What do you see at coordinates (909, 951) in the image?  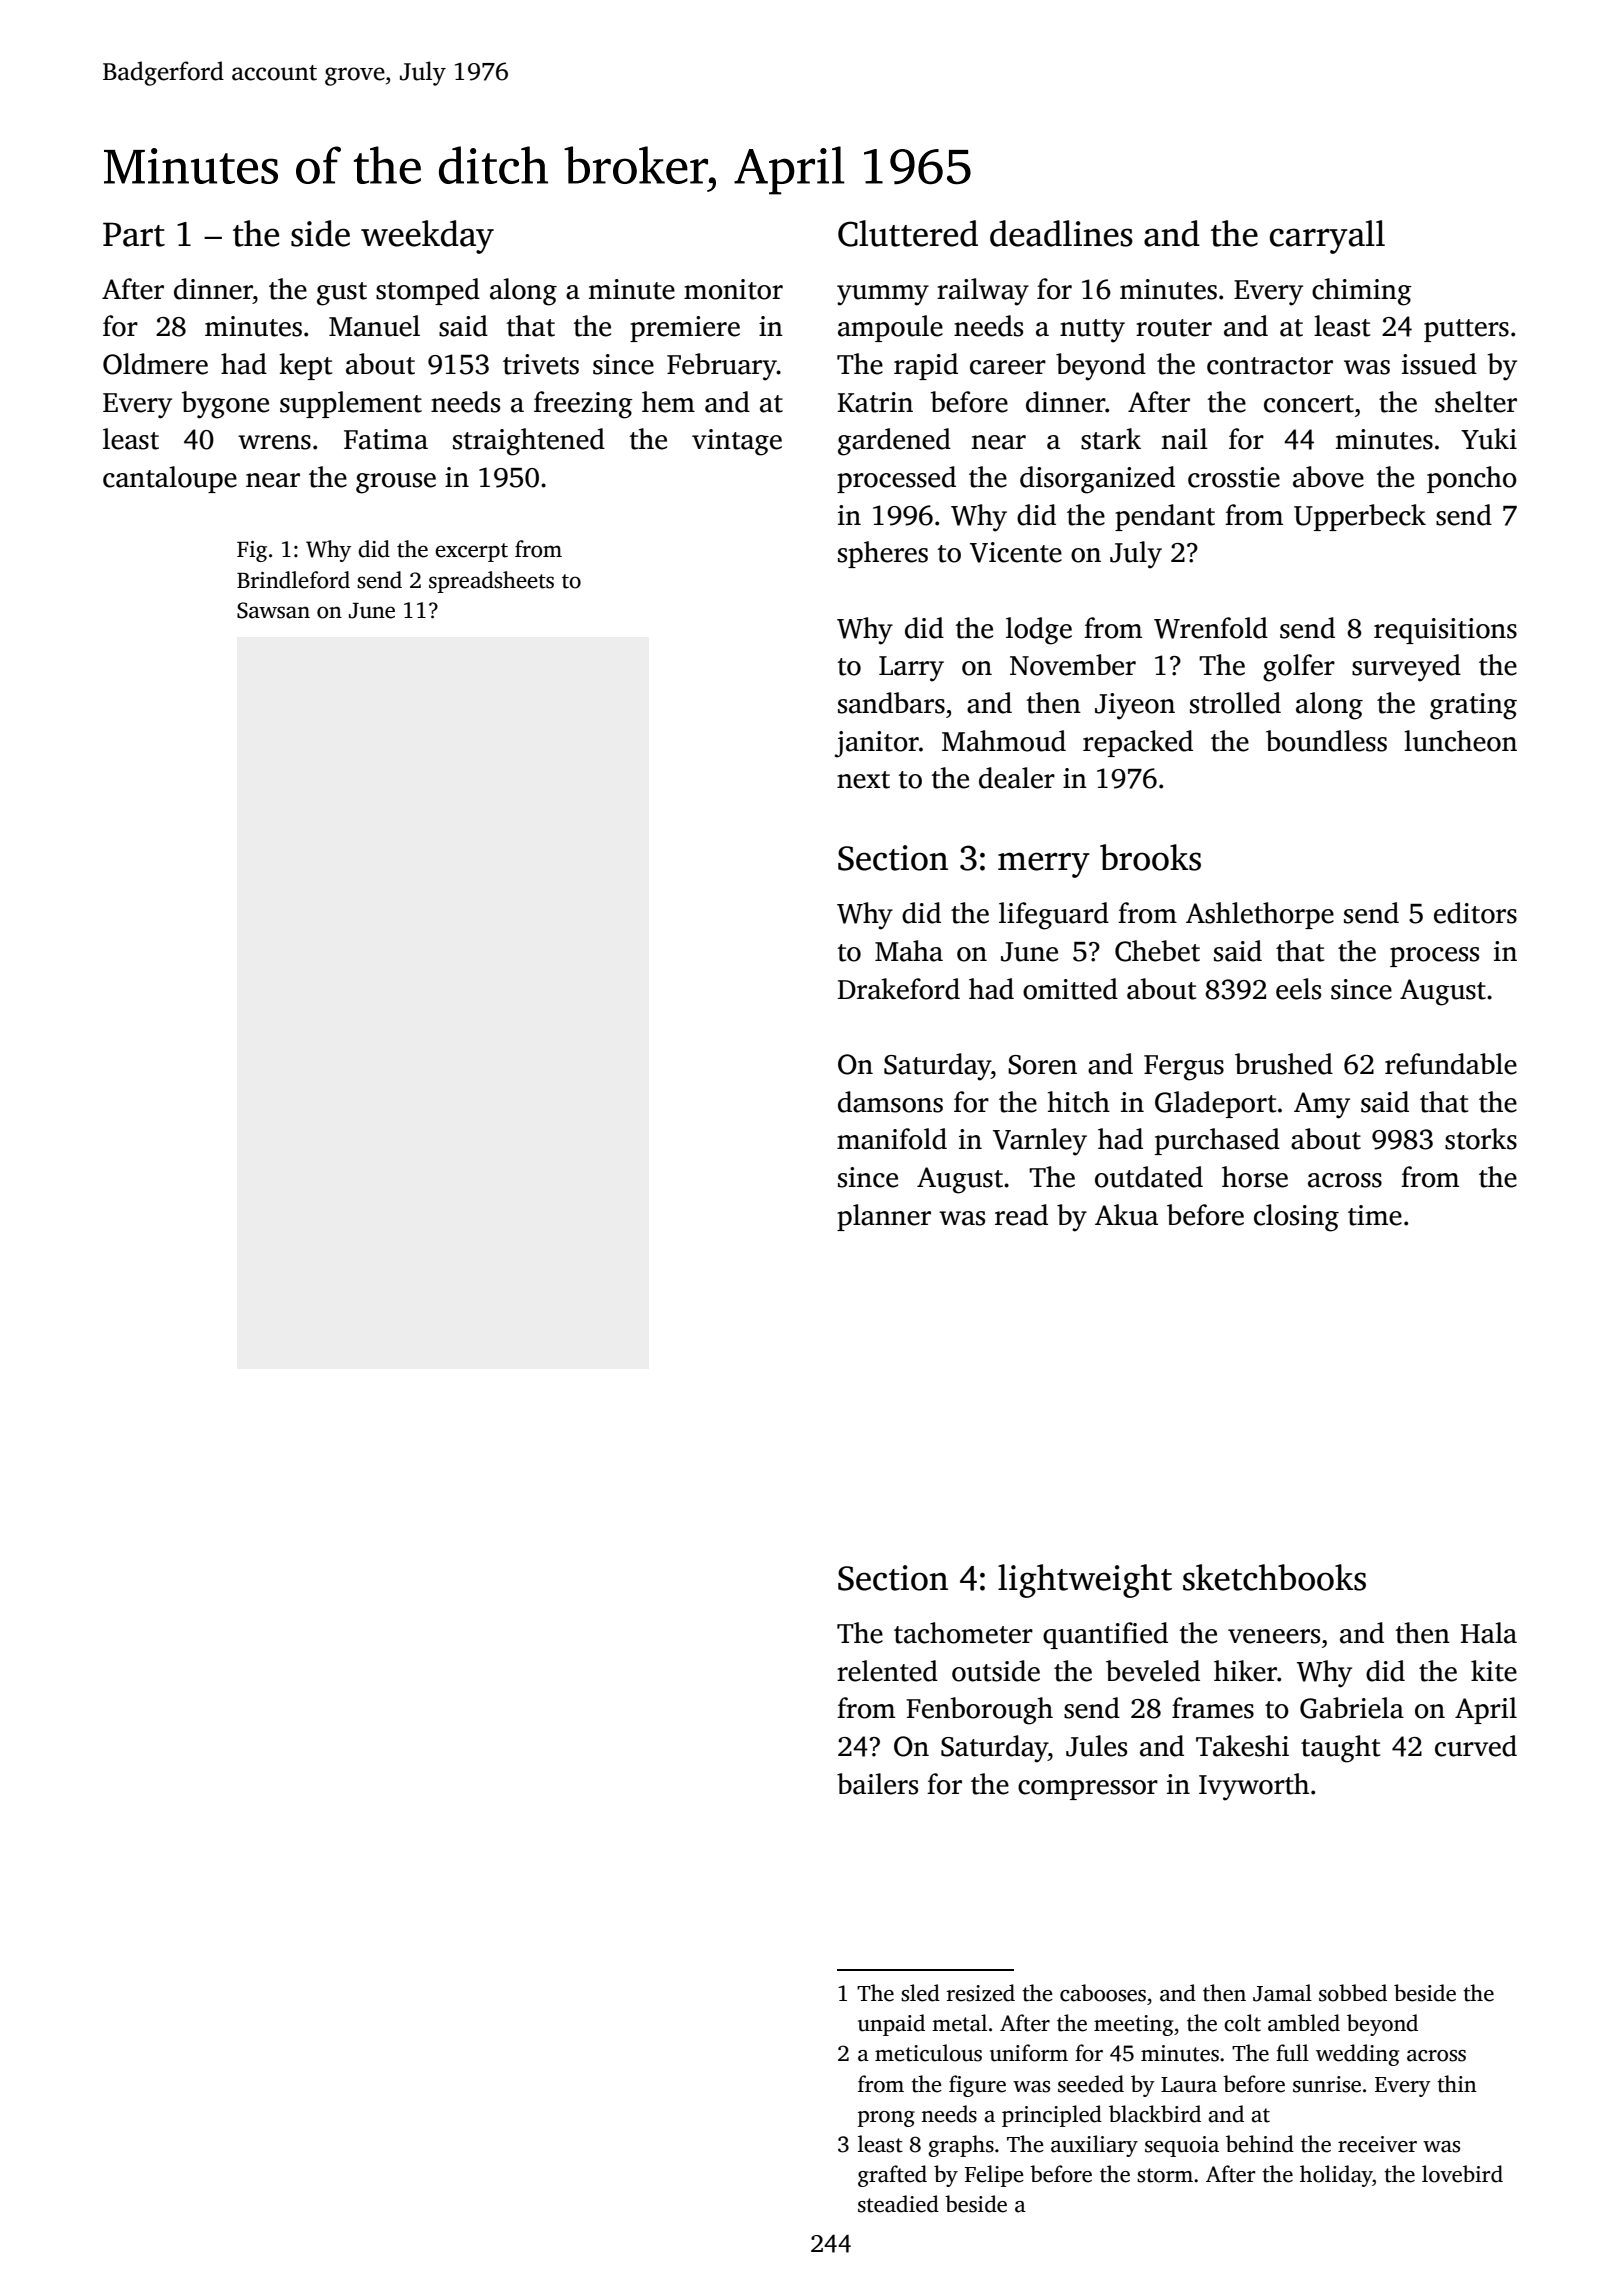 I see `Maha` at bounding box center [909, 951].
